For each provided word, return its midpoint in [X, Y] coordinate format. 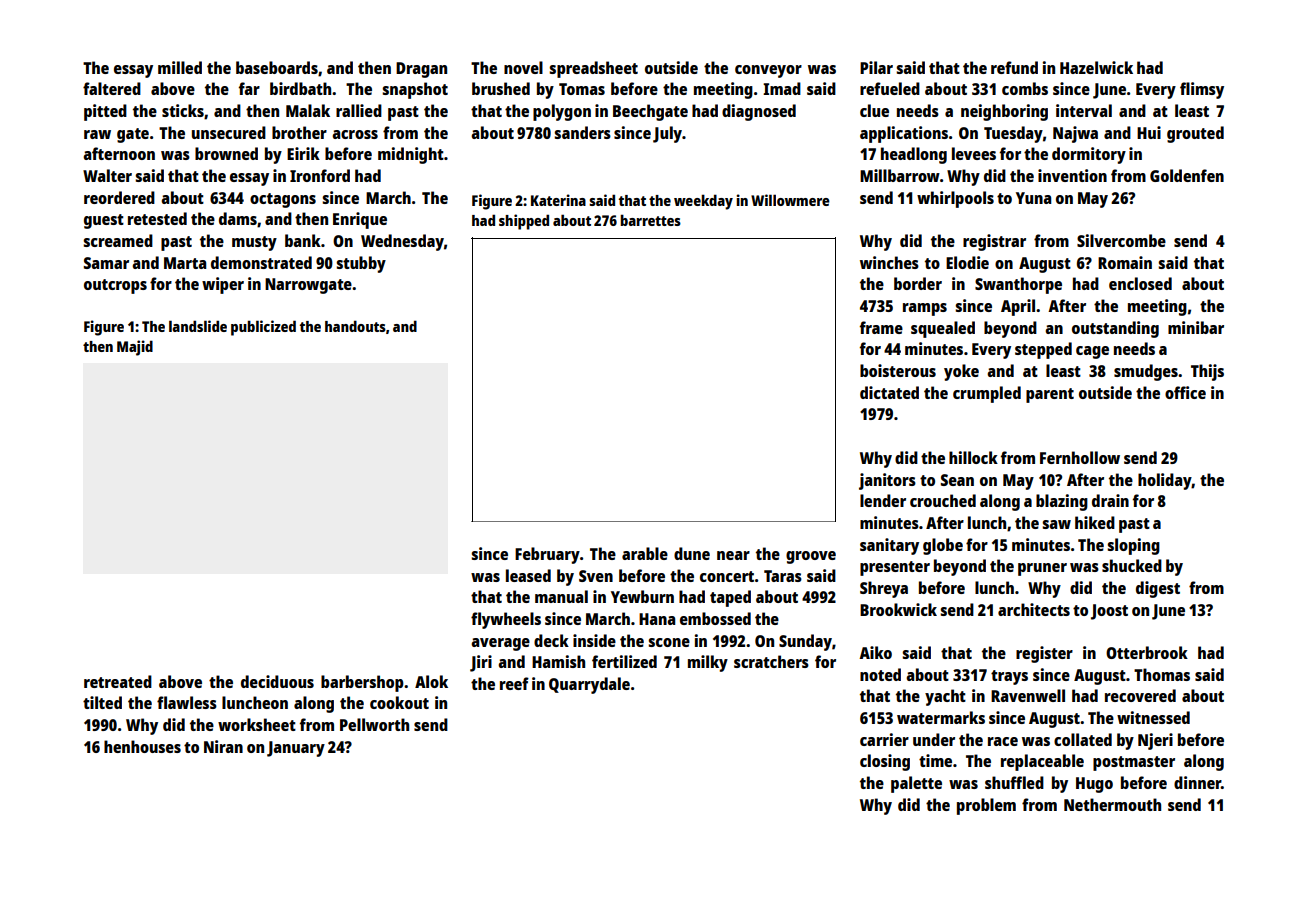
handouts [355, 326]
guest [104, 221]
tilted [102, 702]
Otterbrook [1147, 652]
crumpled [987, 394]
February [547, 555]
